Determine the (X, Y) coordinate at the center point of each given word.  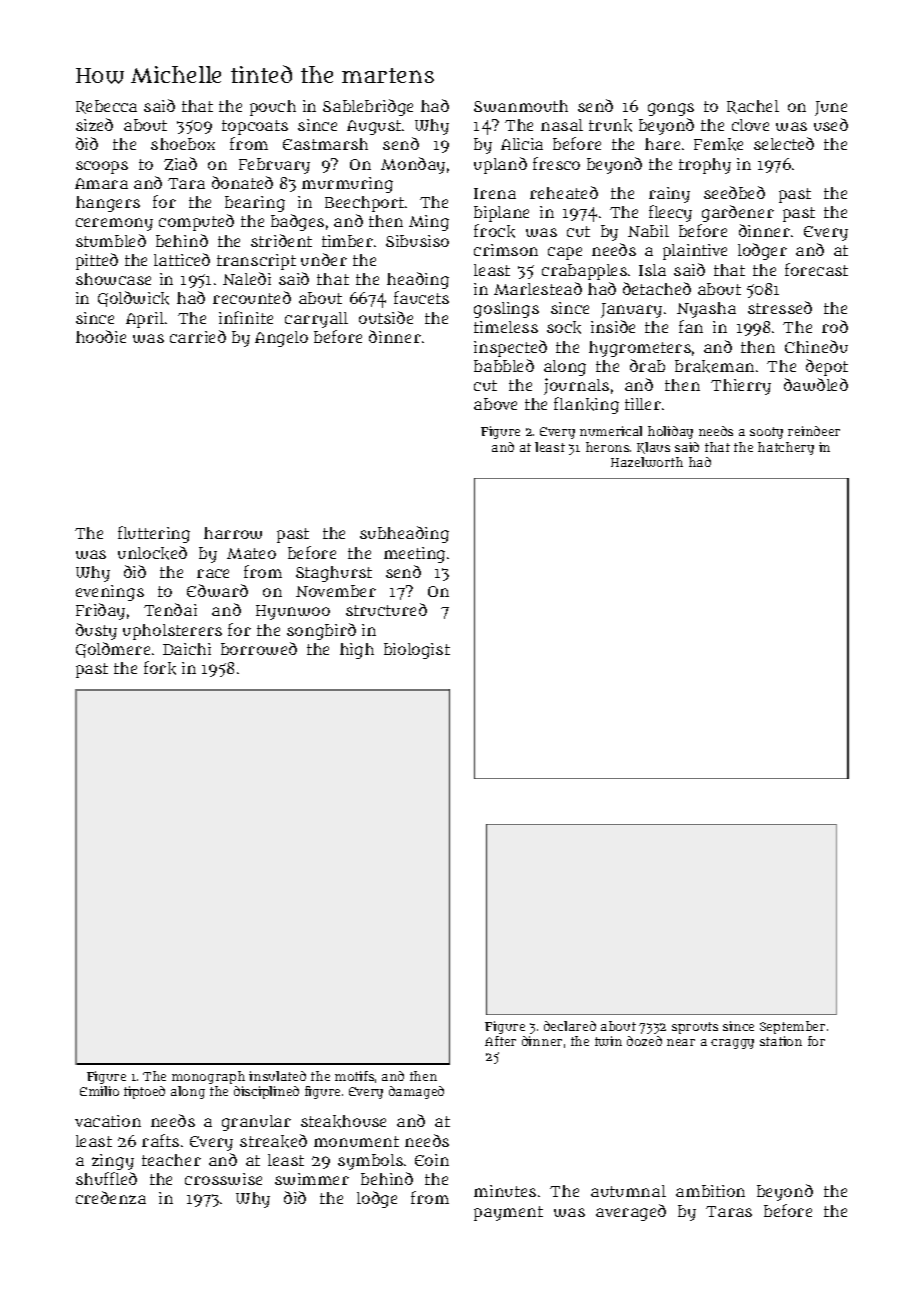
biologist (417, 651)
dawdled (816, 384)
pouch (273, 108)
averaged (631, 1212)
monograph (208, 1077)
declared (570, 1026)
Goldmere (113, 650)
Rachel (753, 107)
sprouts (695, 1028)
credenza (111, 1197)
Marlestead (538, 288)
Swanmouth (521, 106)
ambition (710, 1191)
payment (508, 1213)
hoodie (101, 336)
